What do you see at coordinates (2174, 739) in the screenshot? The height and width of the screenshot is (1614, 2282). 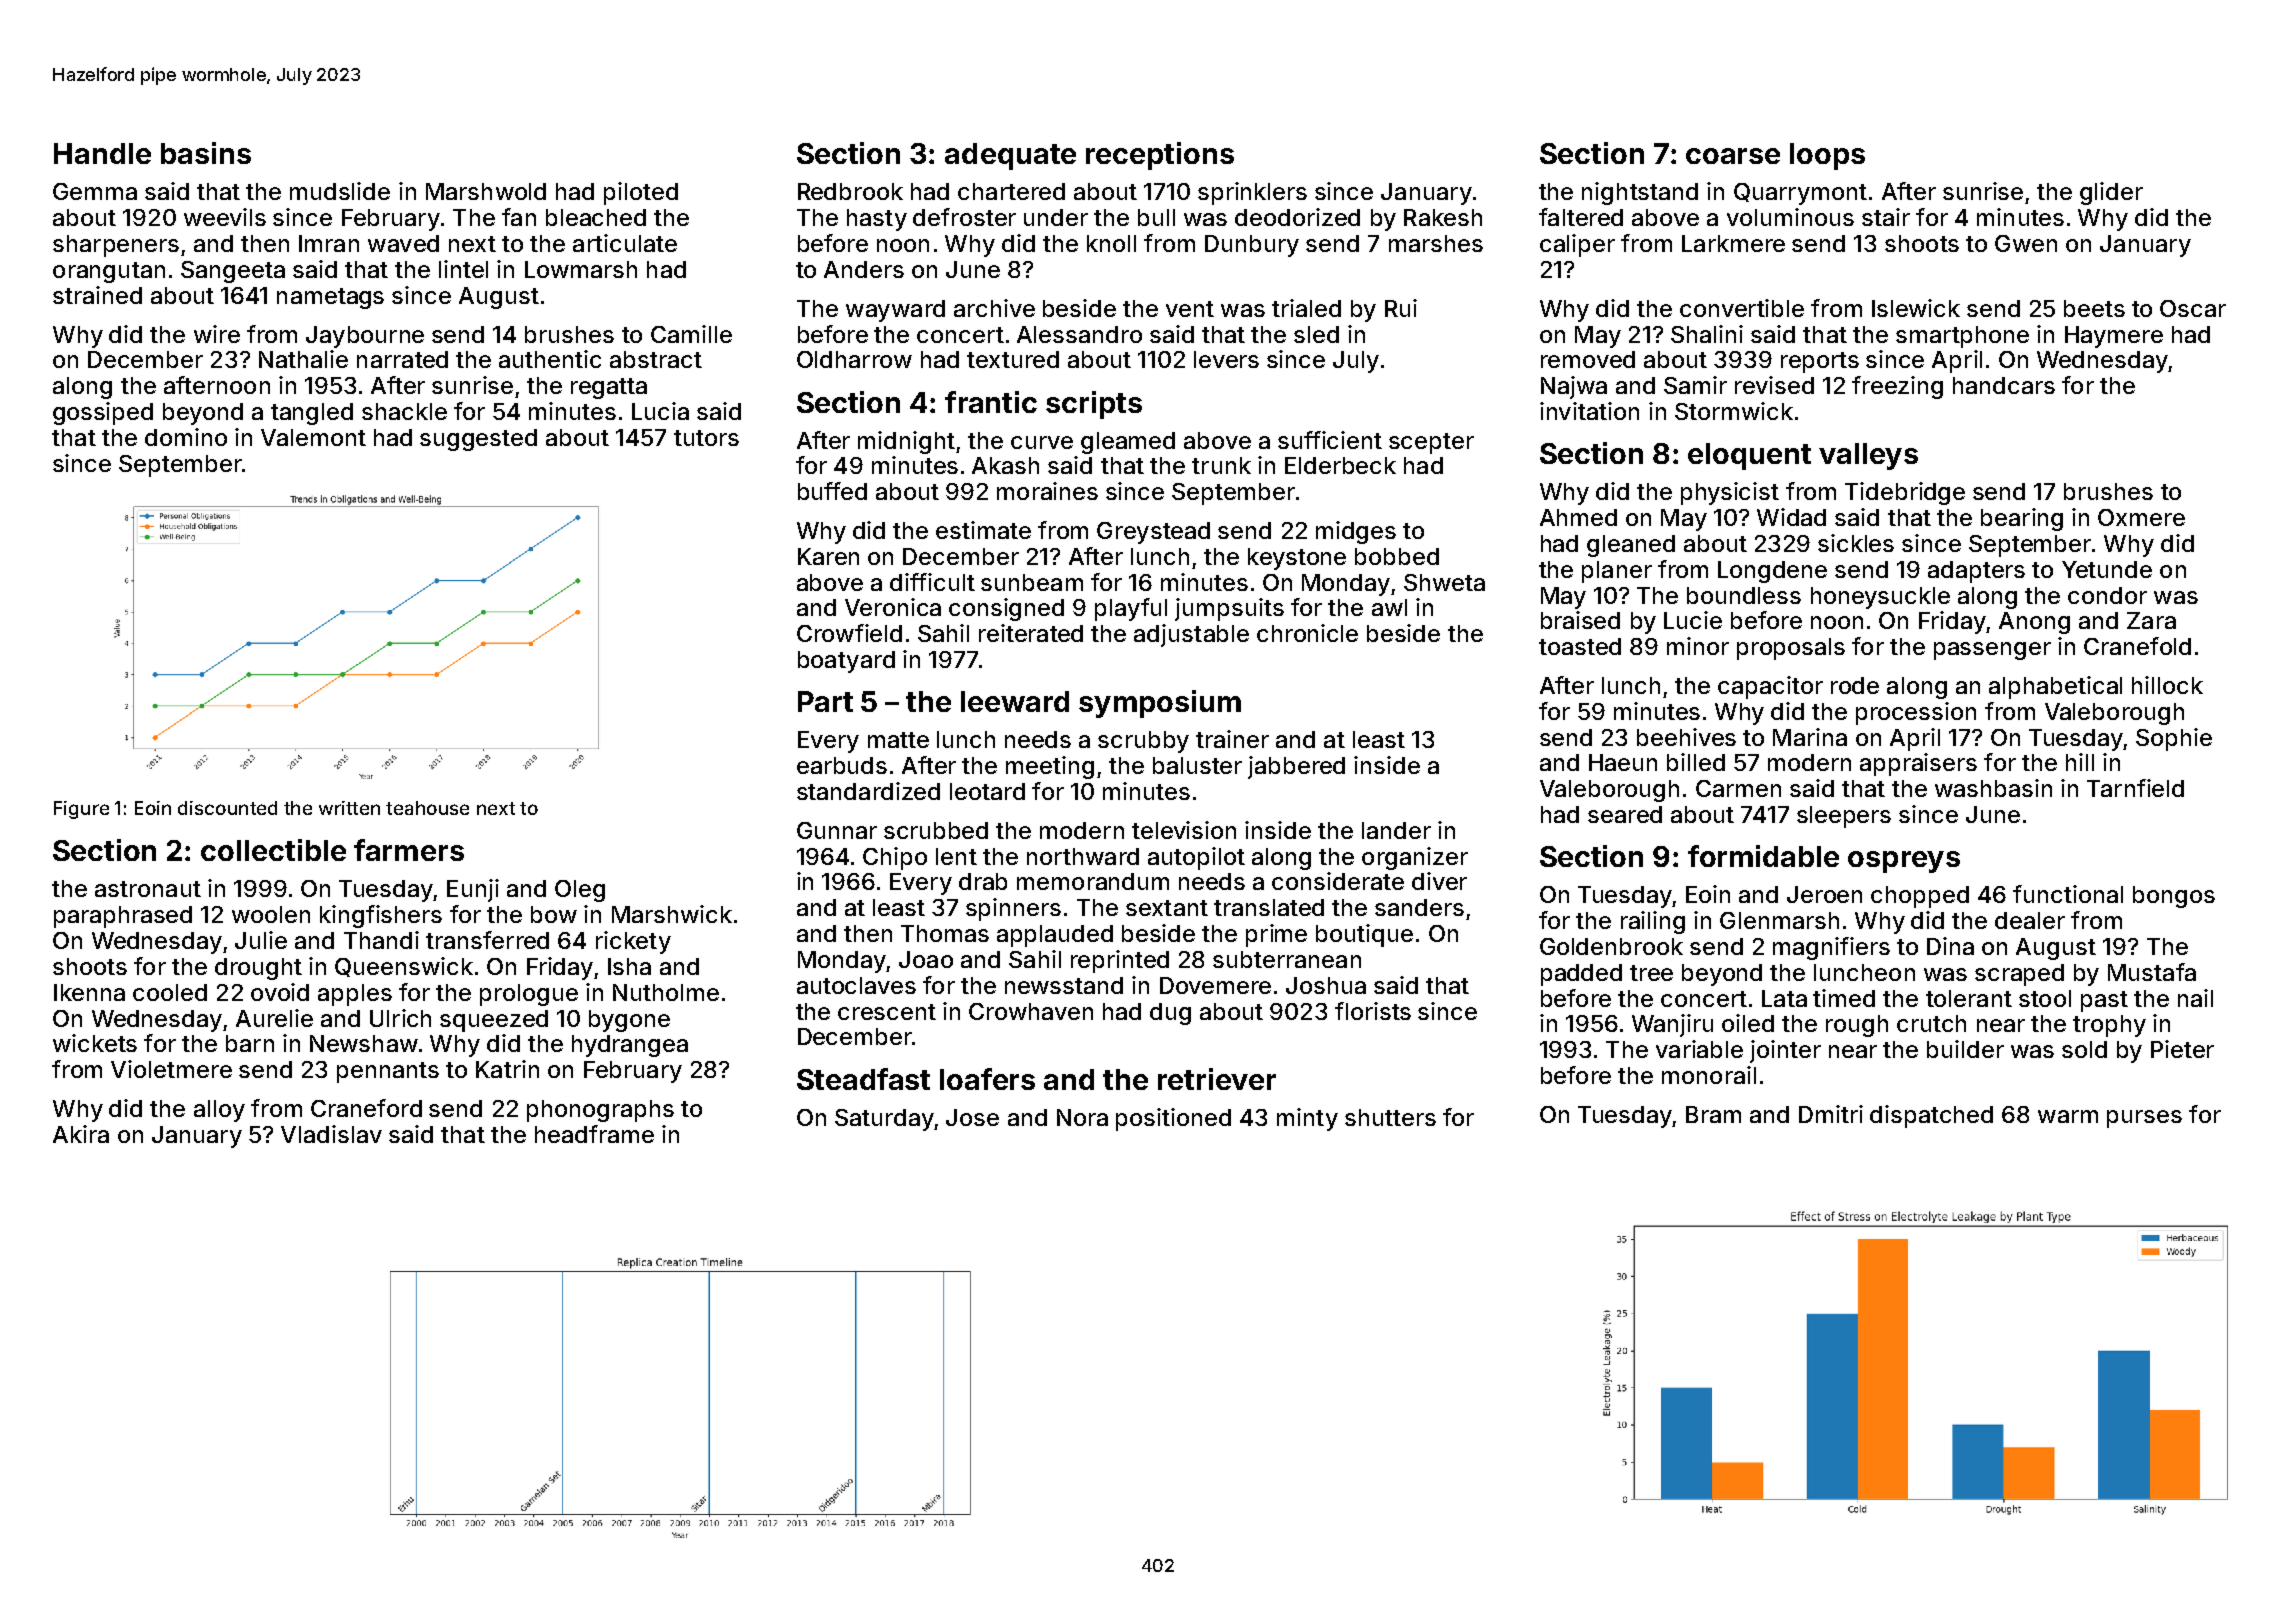 I see `Sophie` at bounding box center [2174, 739].
